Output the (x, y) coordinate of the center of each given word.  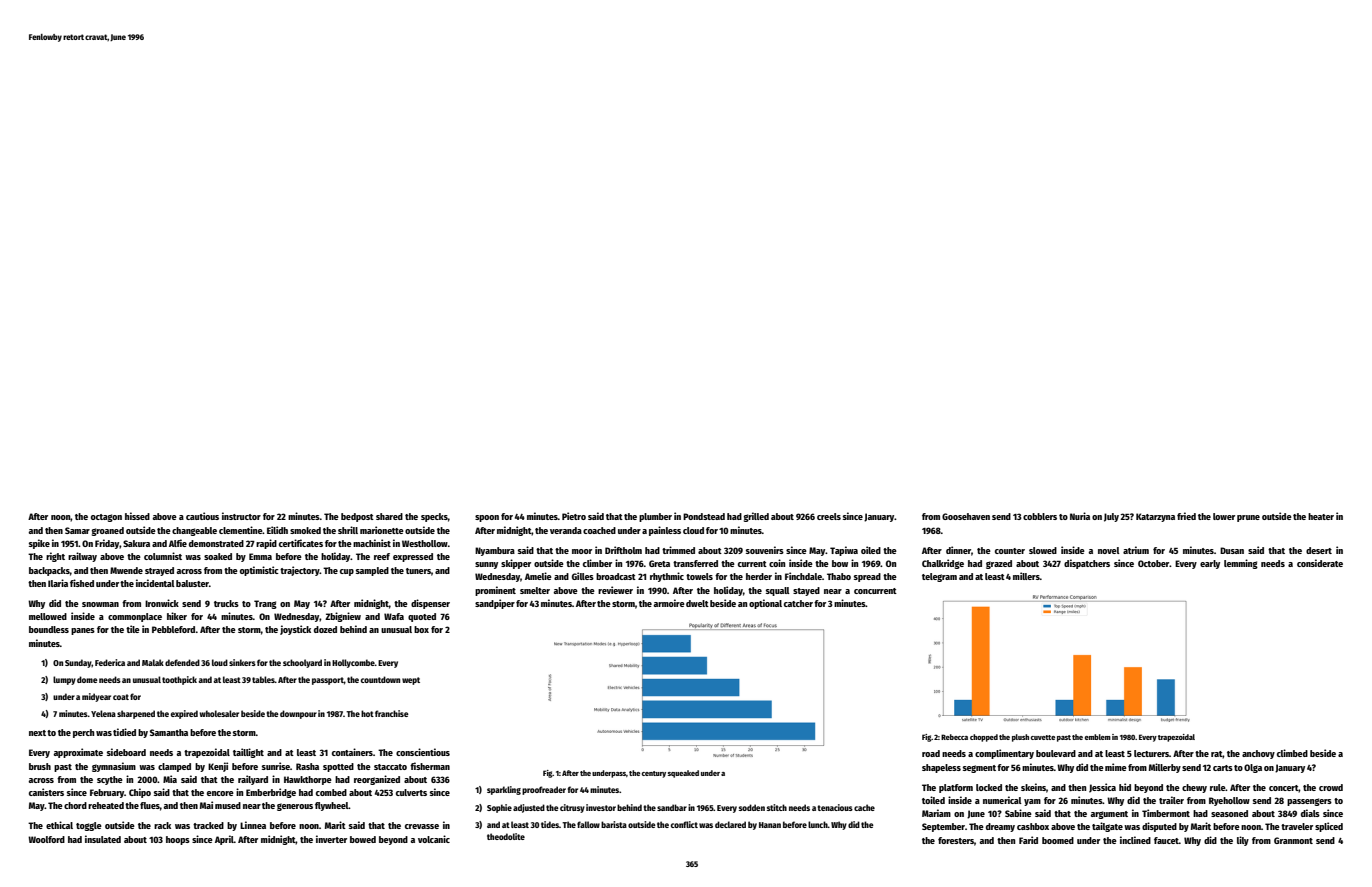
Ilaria (58, 583)
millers (1026, 576)
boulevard (1056, 753)
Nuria (1080, 516)
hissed (137, 516)
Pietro (574, 516)
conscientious (423, 752)
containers (352, 752)
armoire (669, 603)
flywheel (332, 806)
